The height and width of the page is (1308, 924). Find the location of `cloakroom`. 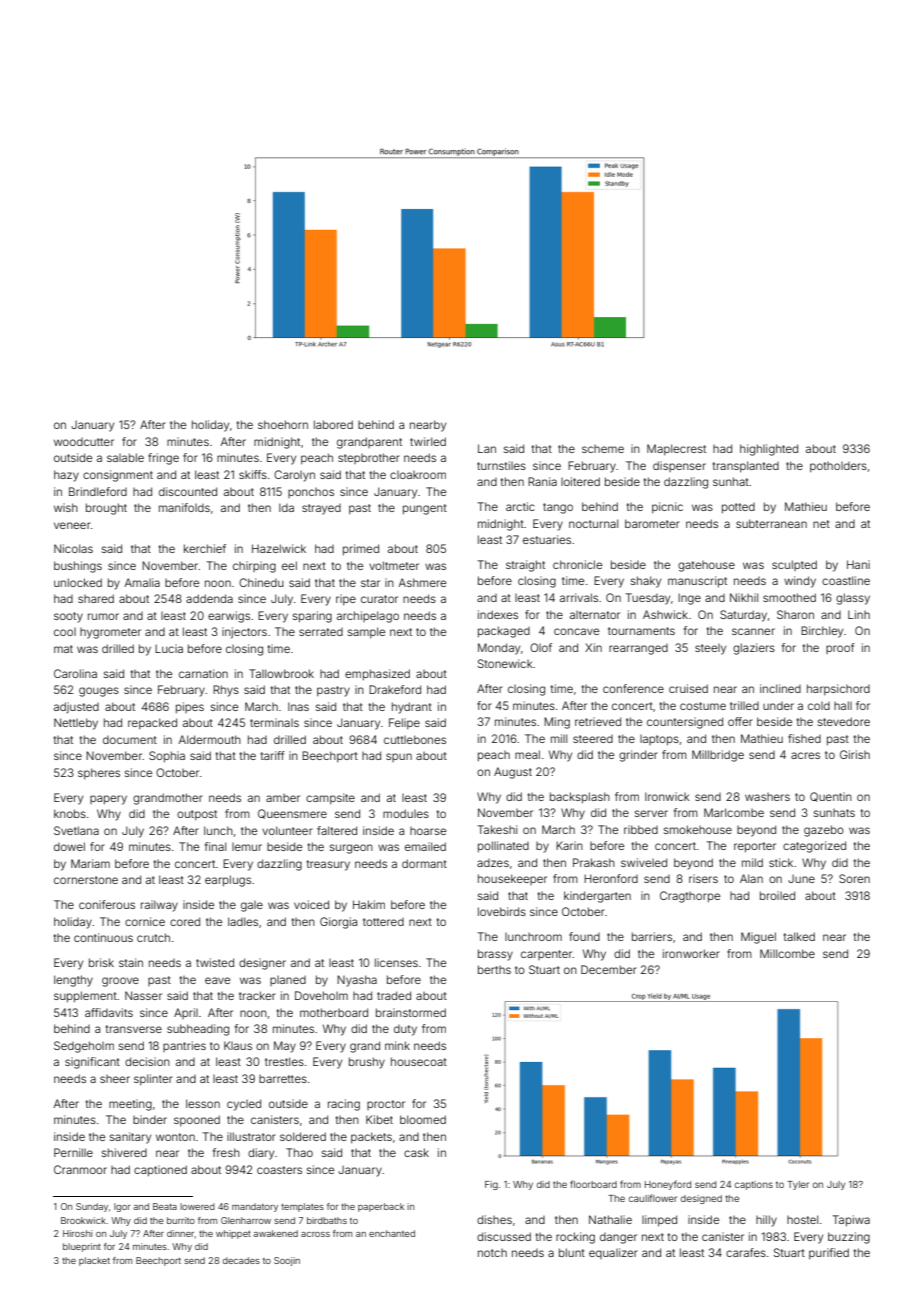

cloakroom is located at coordinates (418, 475).
